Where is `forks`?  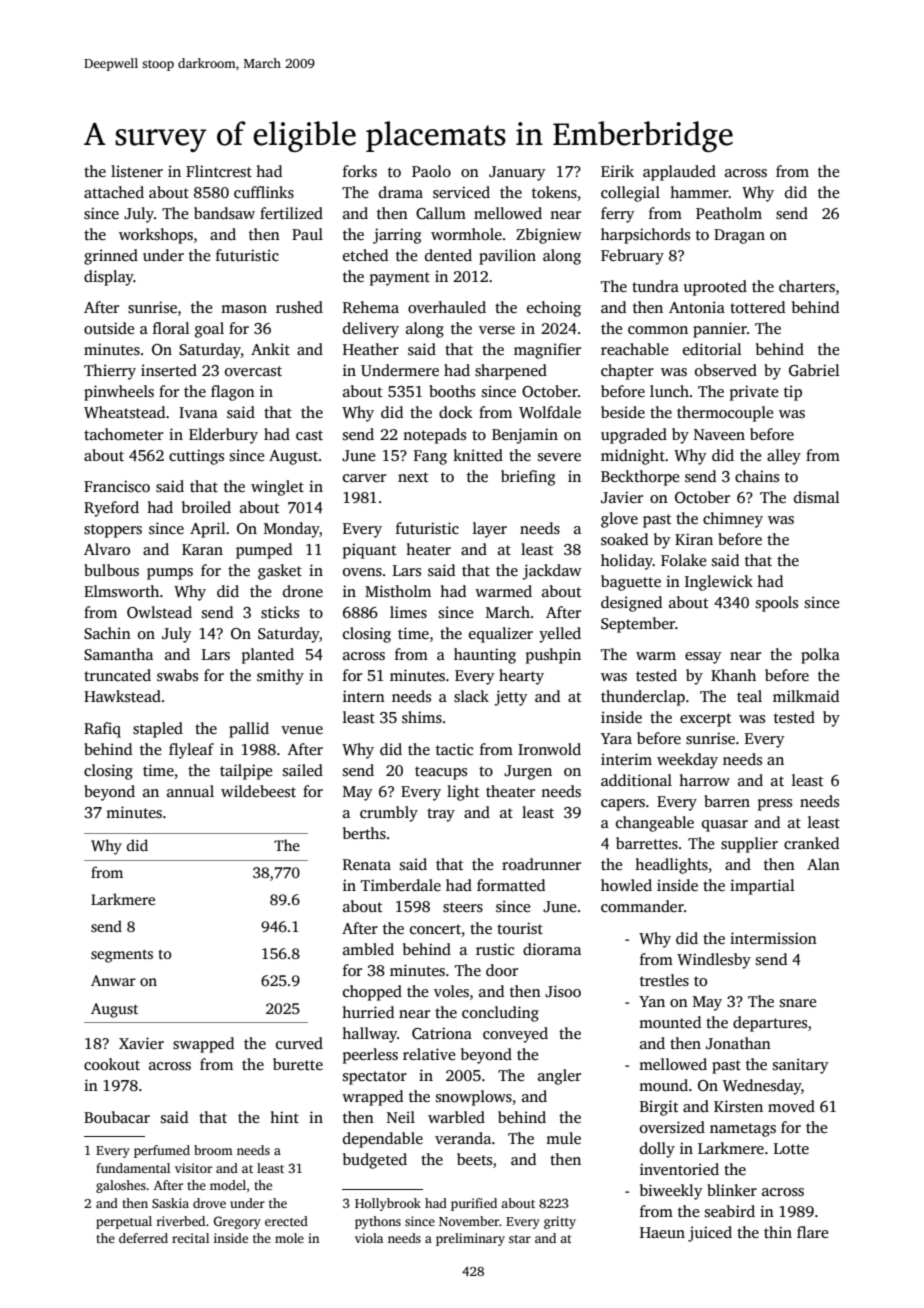
forks is located at coordinates (360, 171).
